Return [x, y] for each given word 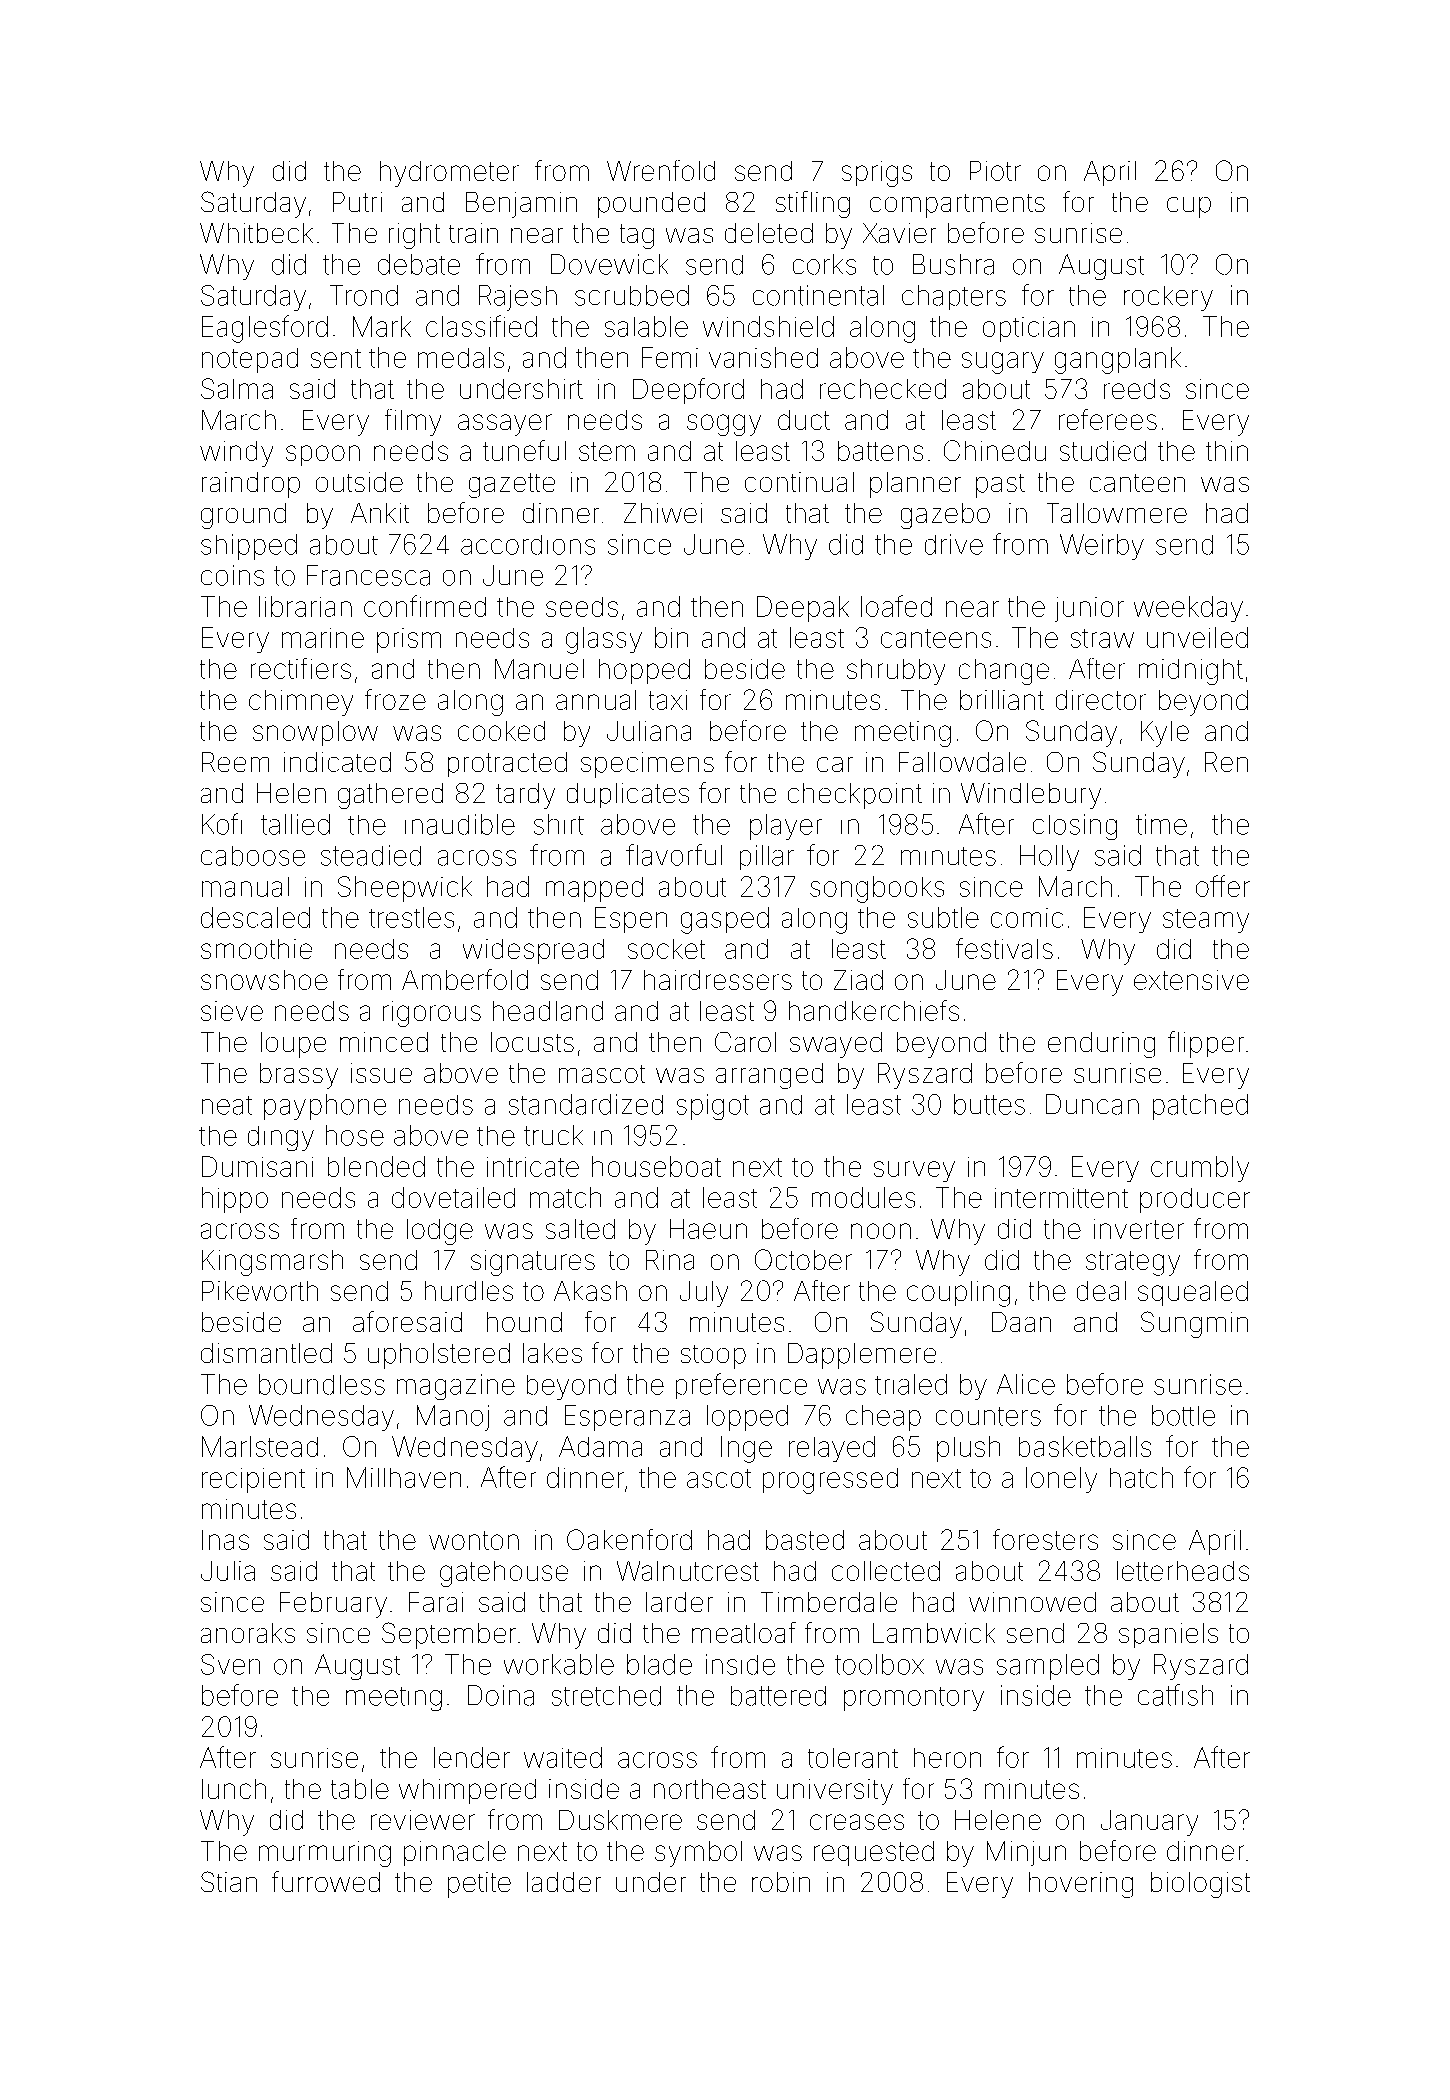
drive [954, 544]
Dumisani [257, 1166]
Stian [229, 1881]
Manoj [453, 1418]
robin [781, 1882]
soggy [724, 425]
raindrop [251, 485]
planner [915, 485]
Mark [382, 326]
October [803, 1259]
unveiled [1197, 637]
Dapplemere [862, 1356]
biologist [1200, 1885]
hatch [1141, 1477]
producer [1195, 1200]
